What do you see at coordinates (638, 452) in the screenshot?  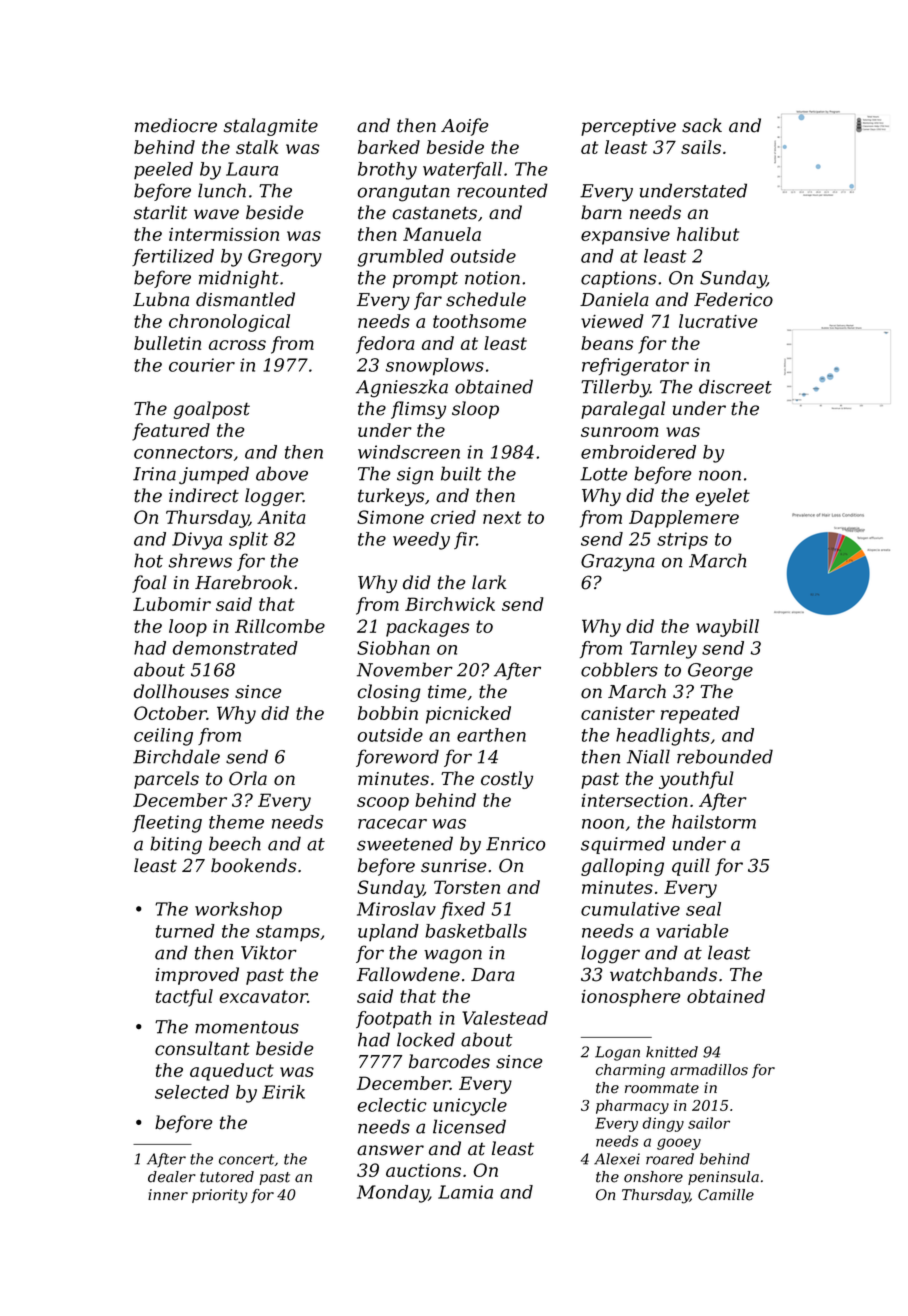 I see `embroidered` at bounding box center [638, 452].
